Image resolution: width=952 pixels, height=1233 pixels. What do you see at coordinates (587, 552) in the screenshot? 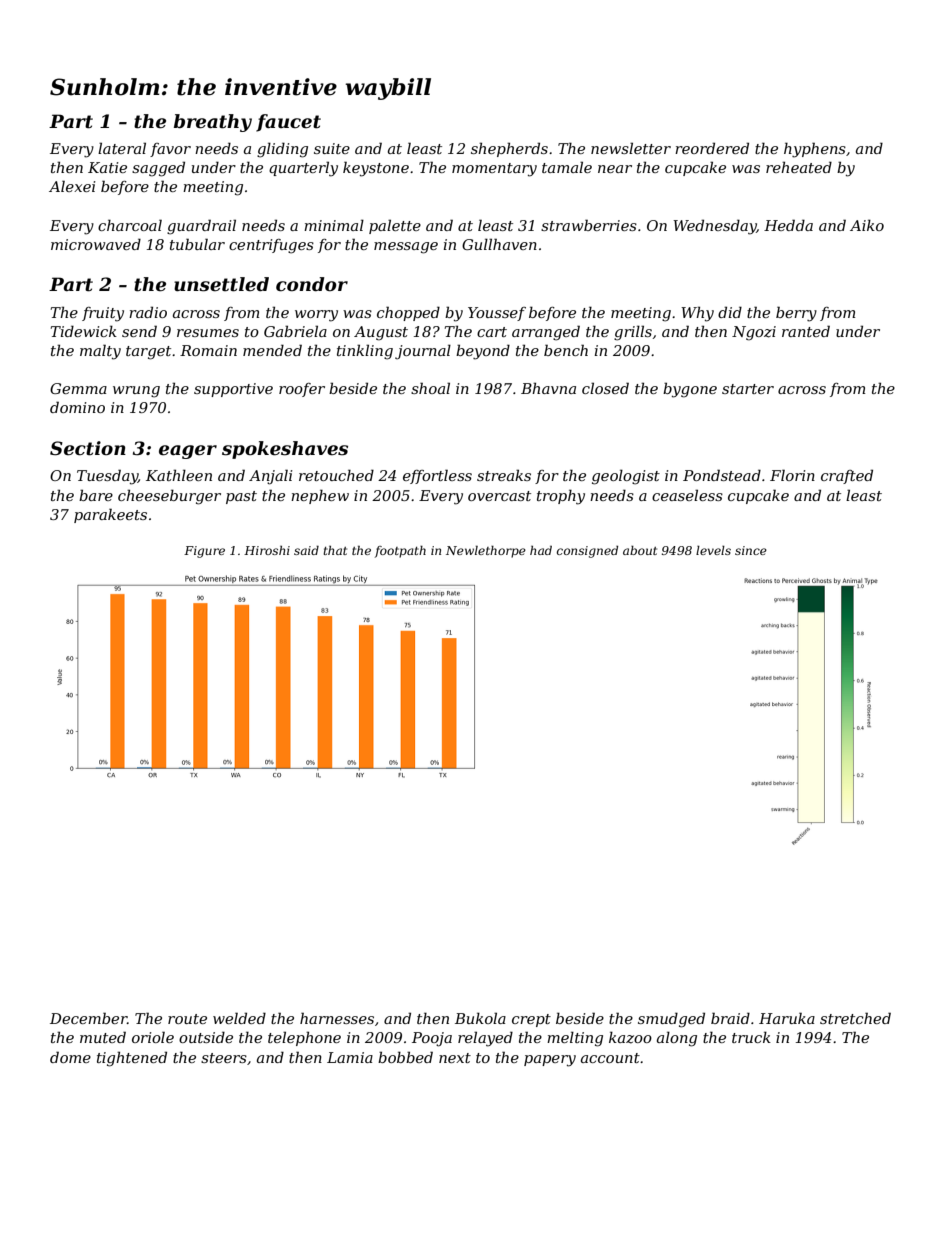
I see `consigned` at bounding box center [587, 552].
